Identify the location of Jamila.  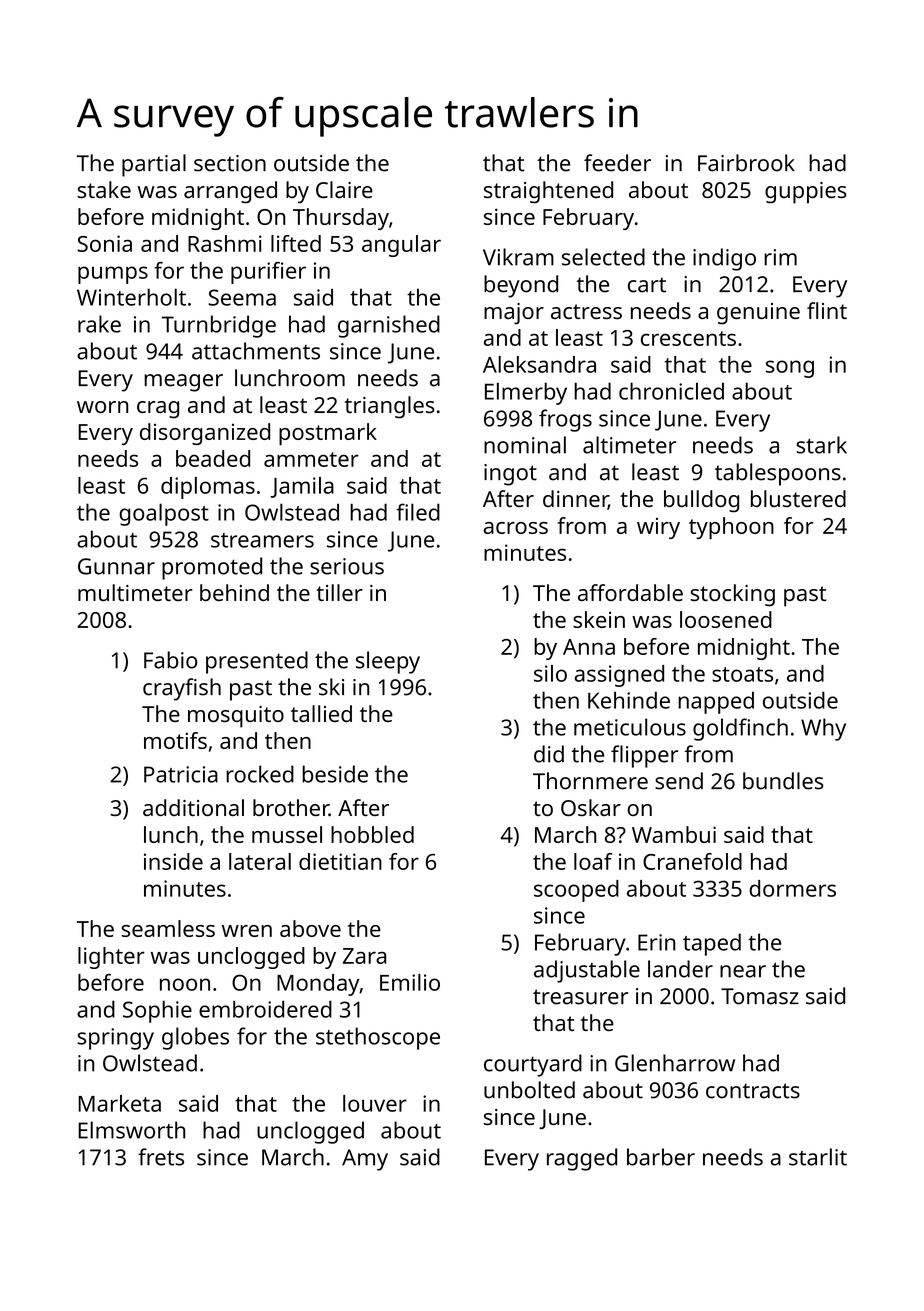
(302, 487).
